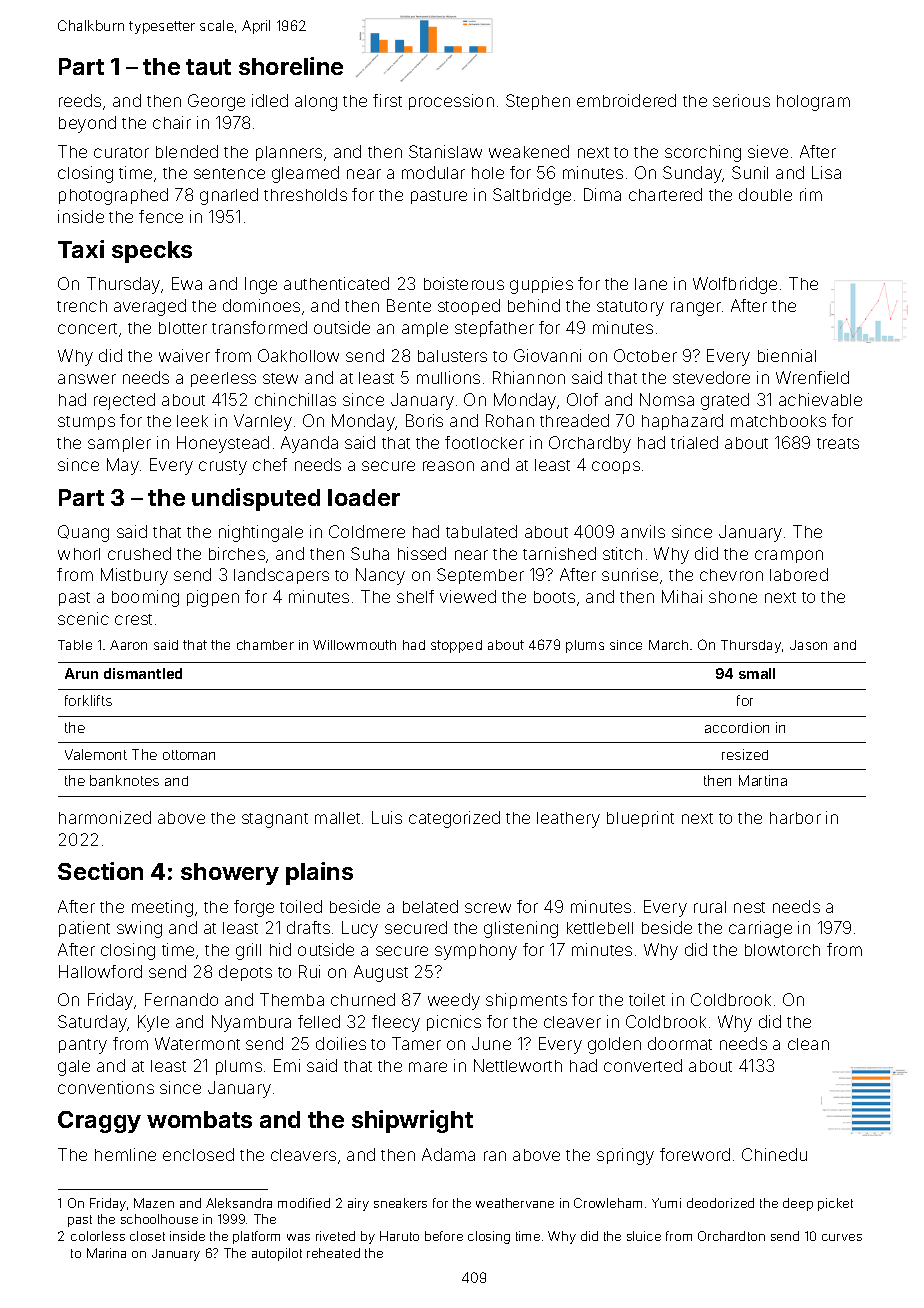  What do you see at coordinates (277, 1254) in the screenshot?
I see `autopilot` at bounding box center [277, 1254].
